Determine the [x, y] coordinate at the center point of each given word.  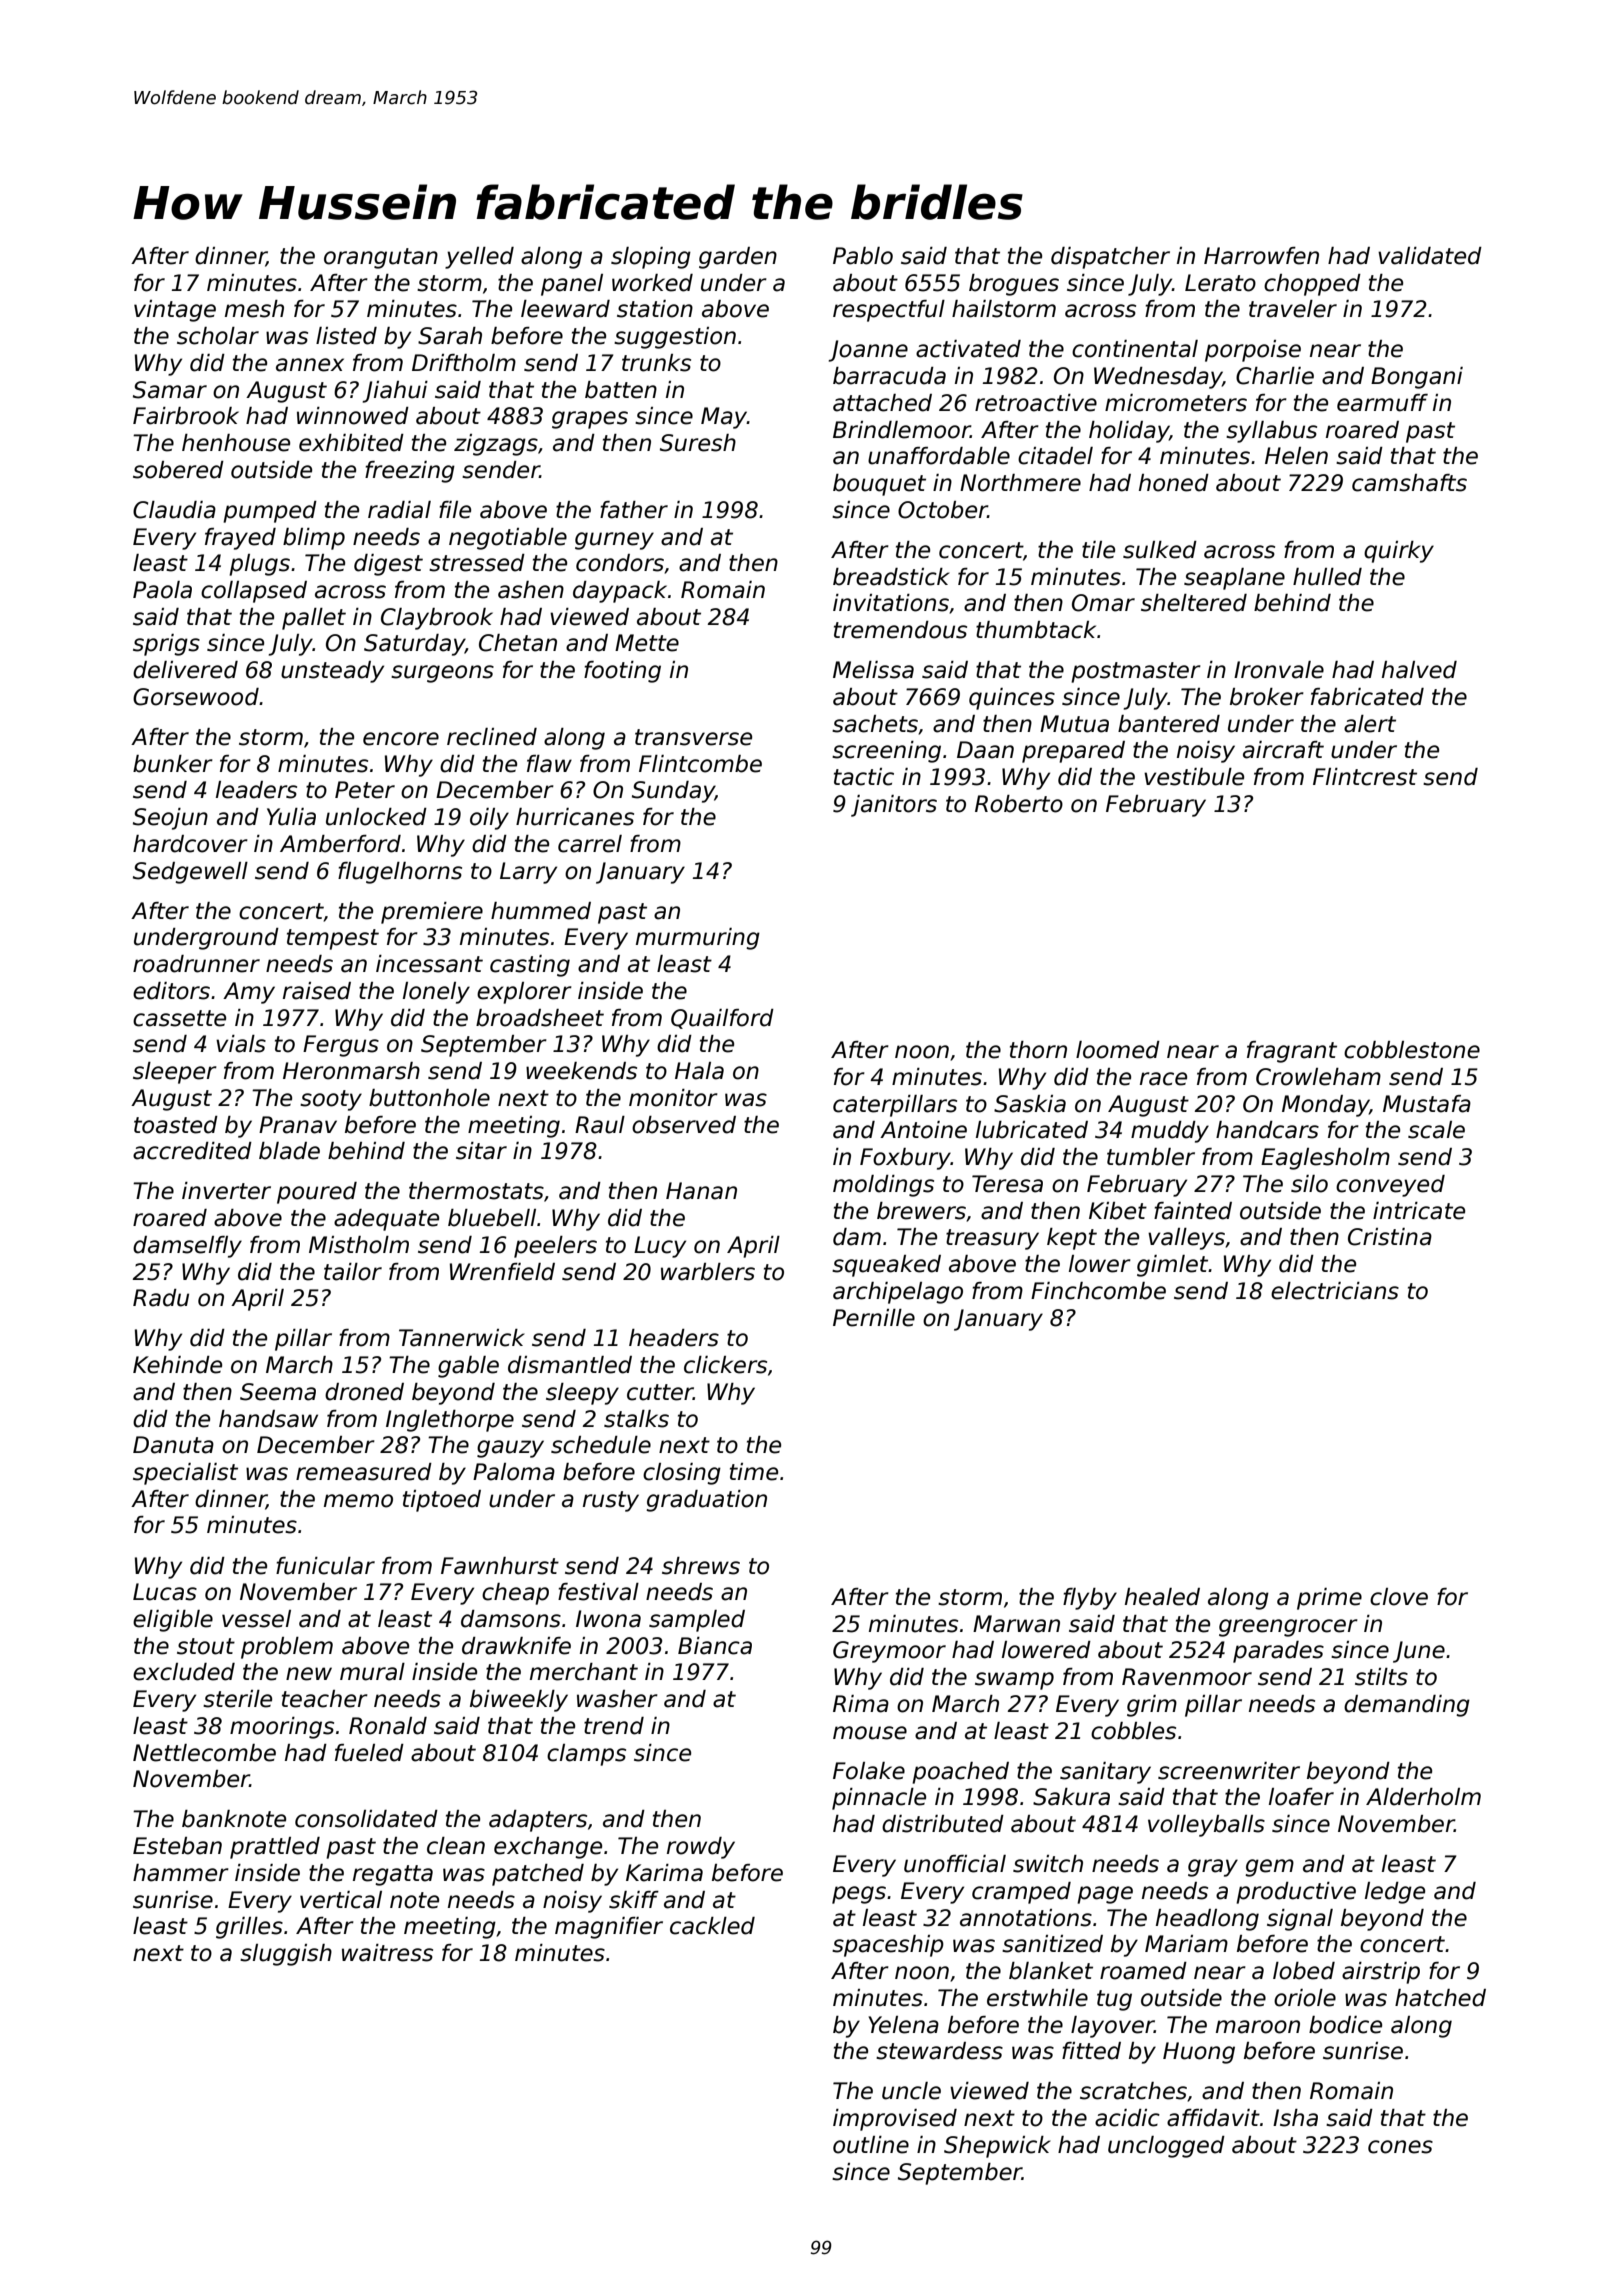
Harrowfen [1261, 256]
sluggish [286, 1955]
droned [364, 1392]
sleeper [175, 1073]
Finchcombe [1098, 1291]
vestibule [1194, 777]
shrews [701, 1566]
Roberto [1019, 804]
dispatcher [1110, 258]
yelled [479, 258]
